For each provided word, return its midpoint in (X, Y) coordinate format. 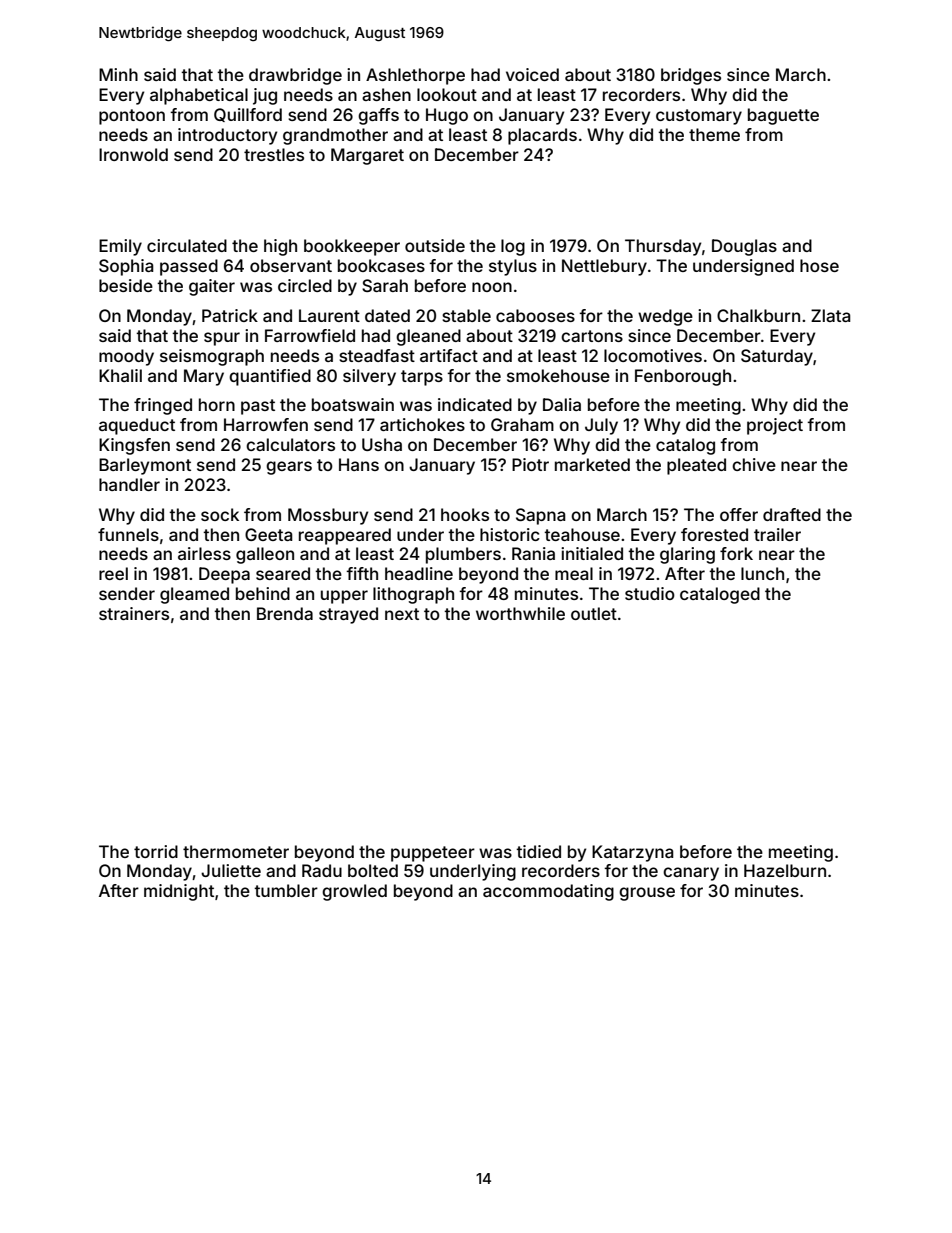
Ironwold (133, 154)
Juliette (231, 870)
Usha (382, 444)
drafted (792, 514)
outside (435, 245)
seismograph (212, 357)
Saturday (777, 357)
